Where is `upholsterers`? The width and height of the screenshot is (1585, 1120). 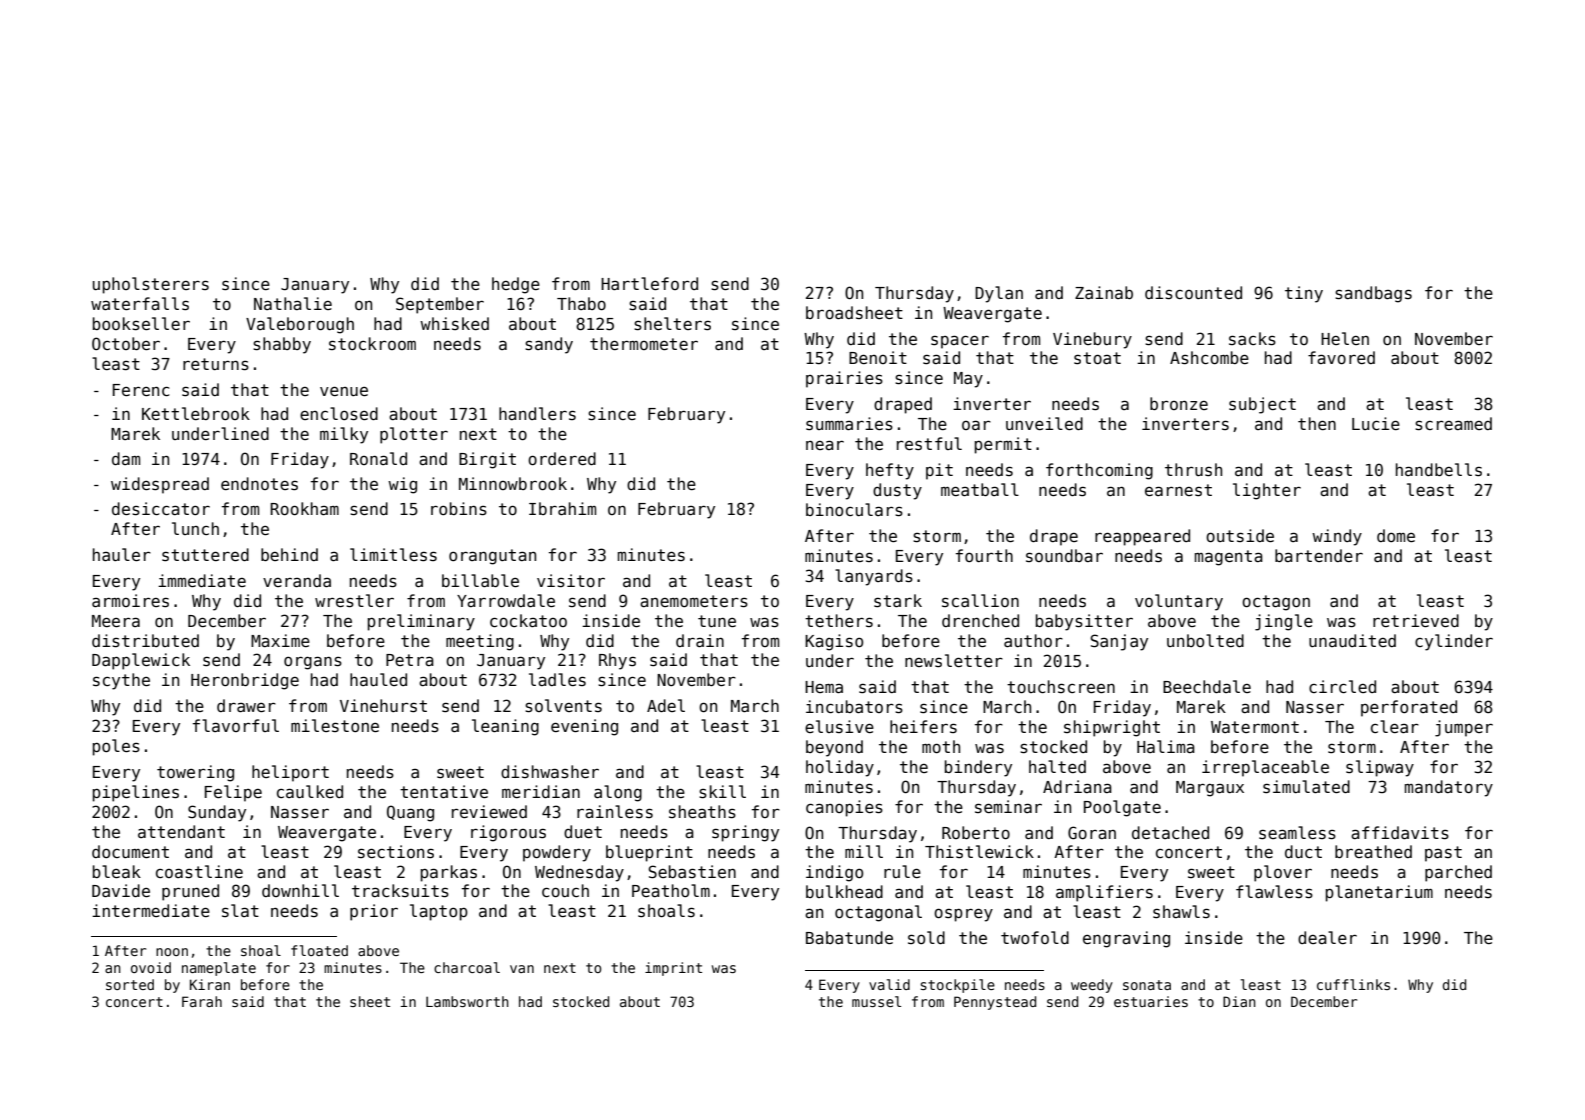 upholsterers is located at coordinates (151, 285).
